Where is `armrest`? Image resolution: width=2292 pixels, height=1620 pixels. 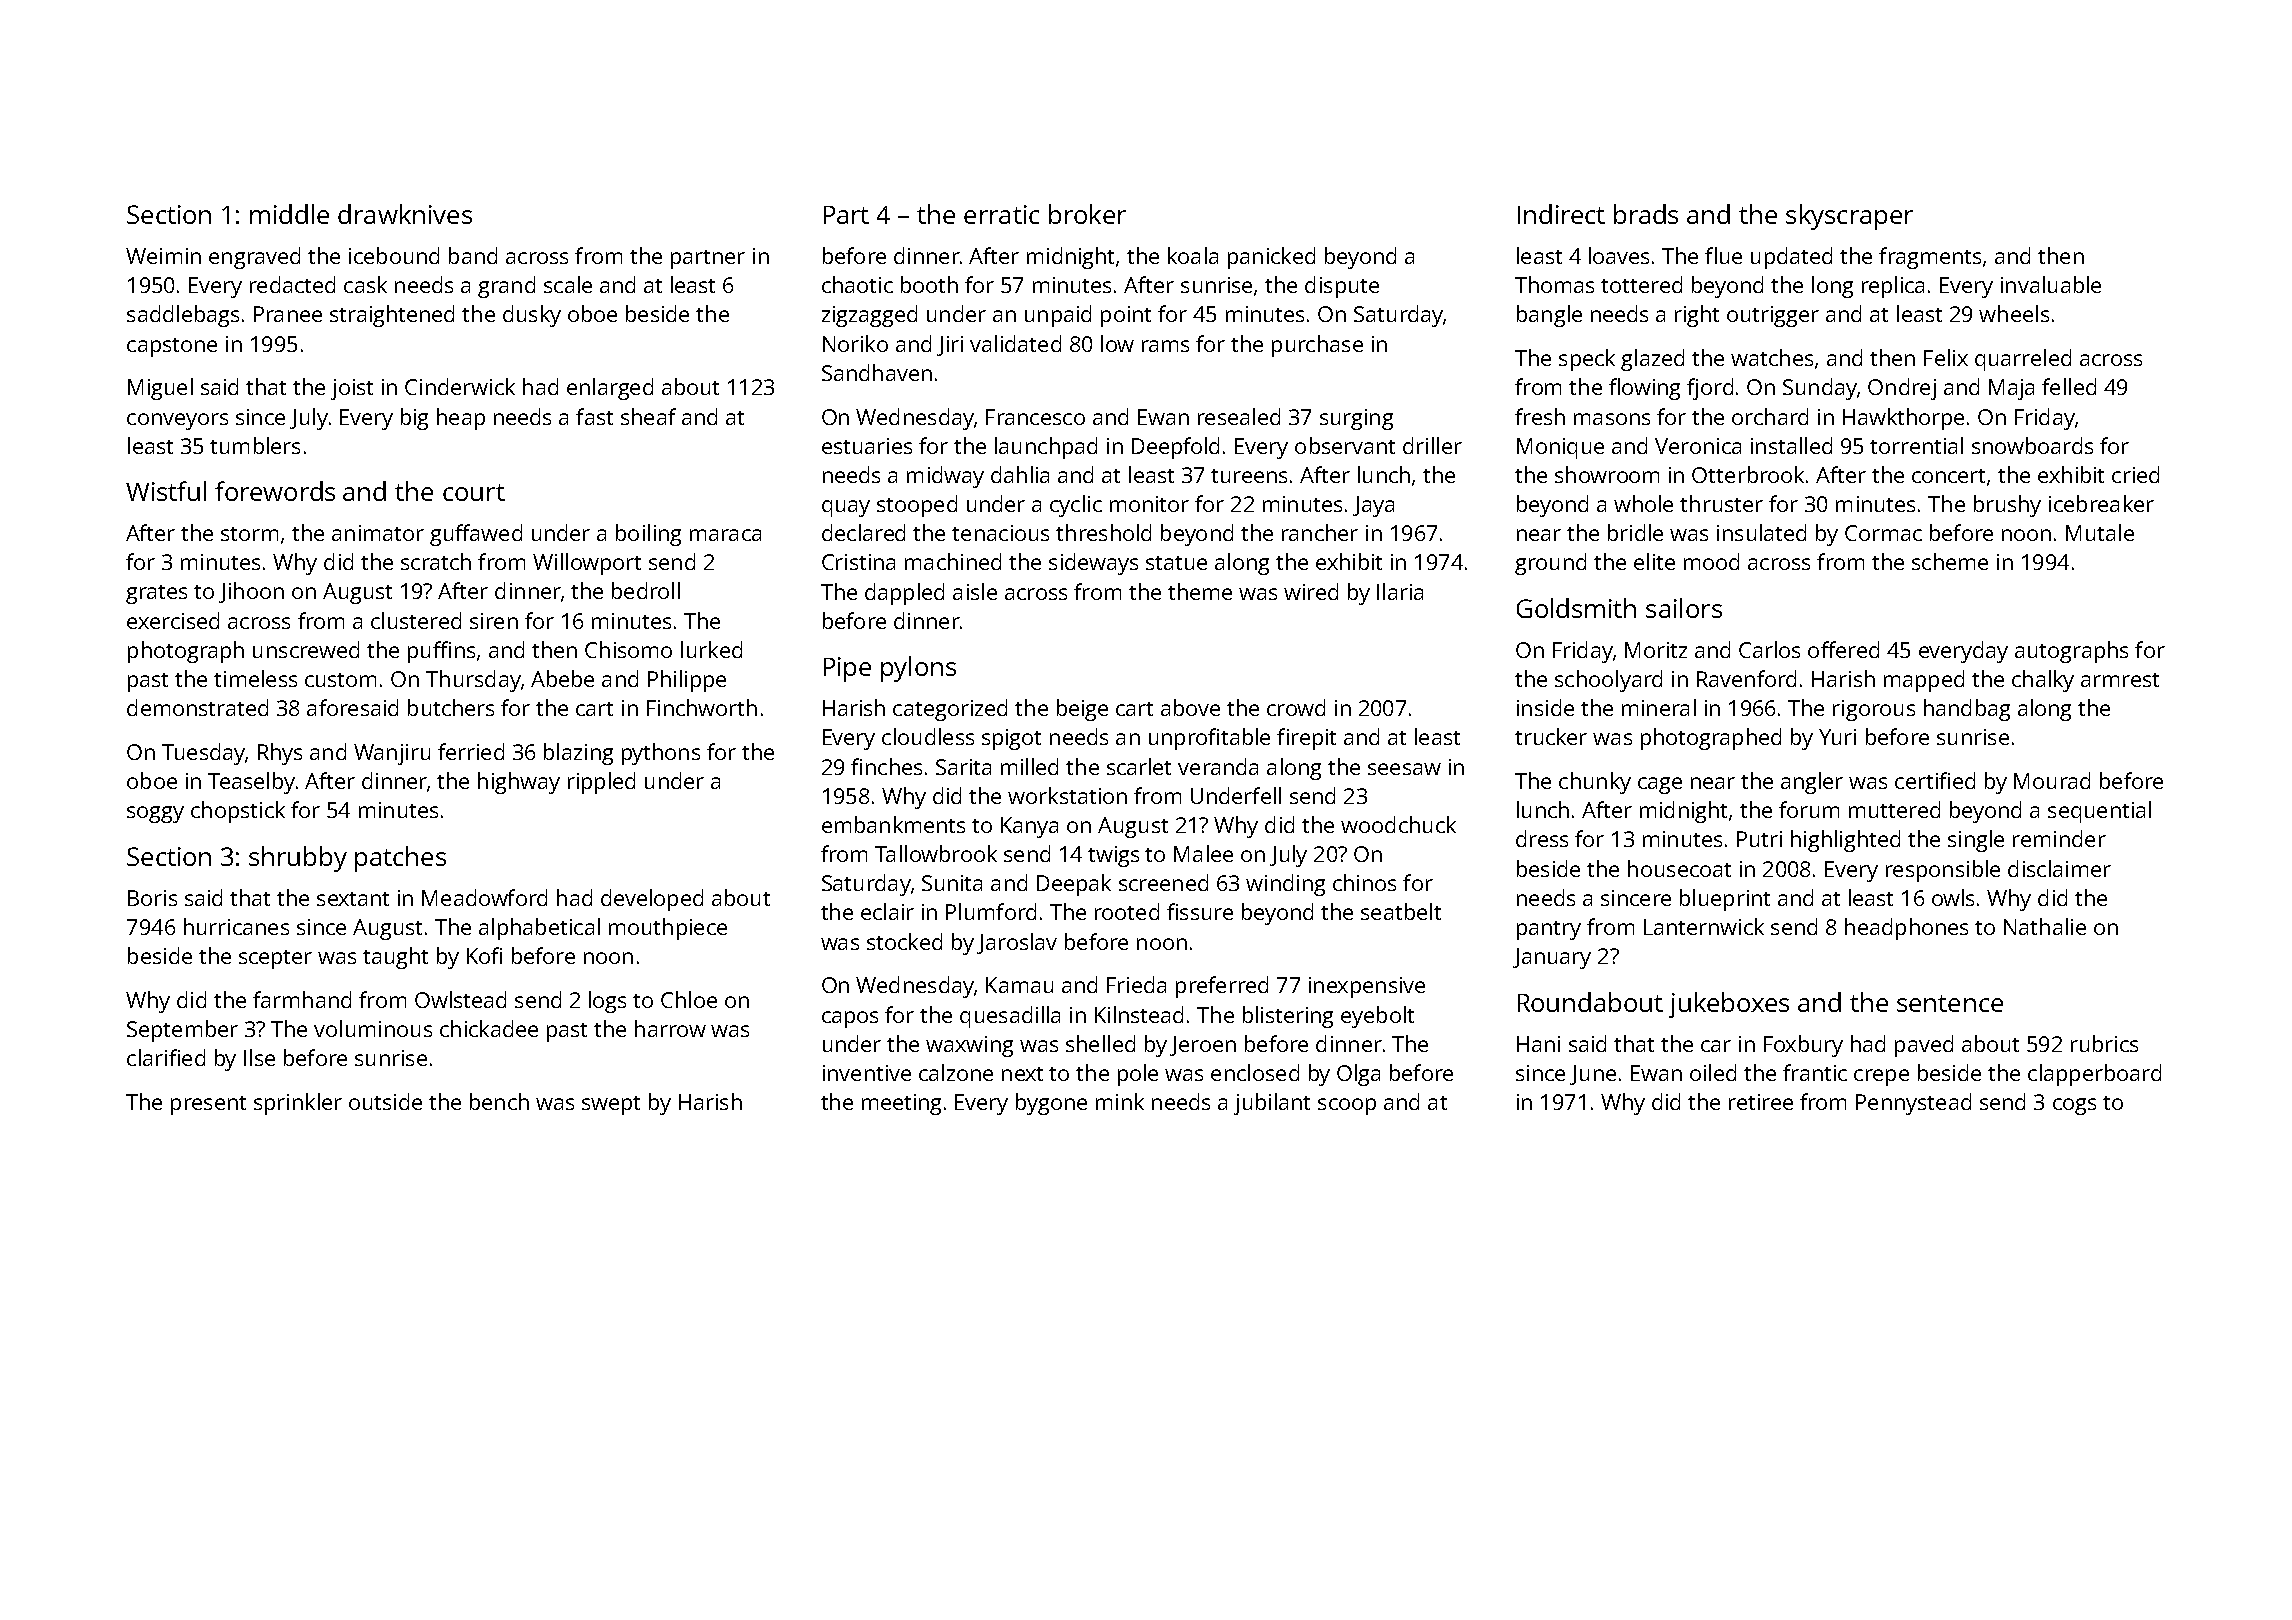 armrest is located at coordinates (2120, 680).
